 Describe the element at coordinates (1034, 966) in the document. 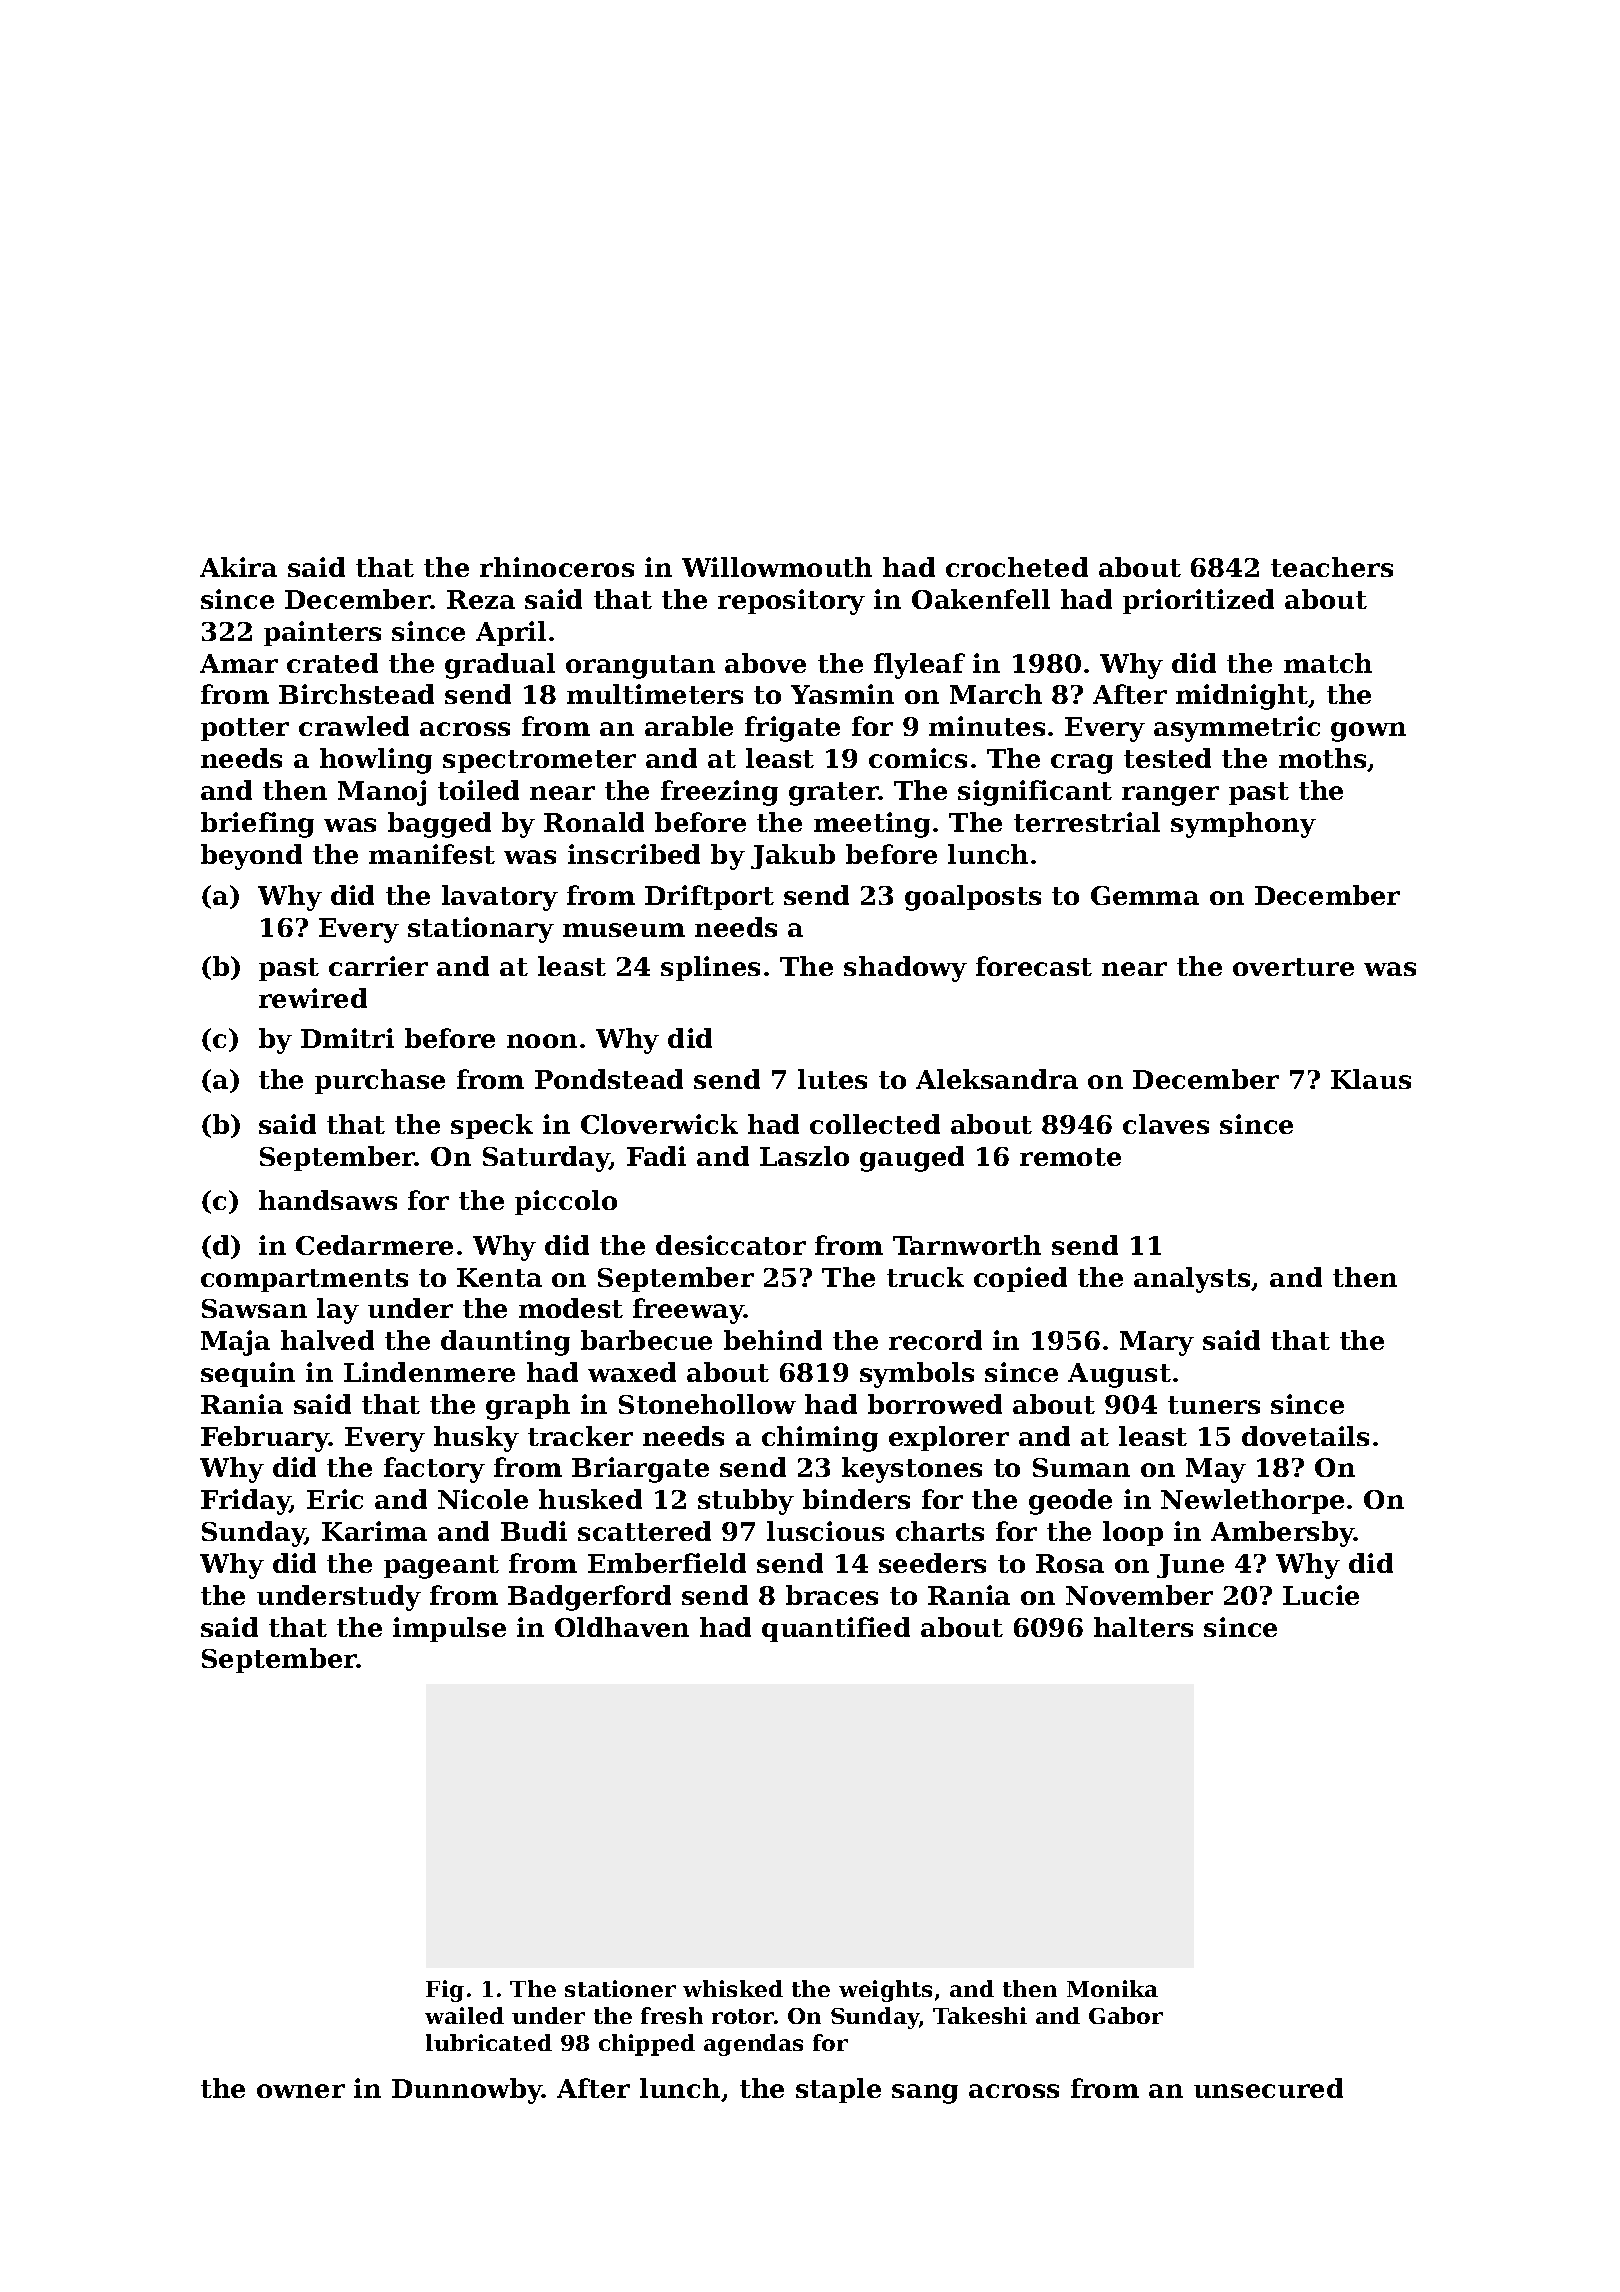

I see `forecast` at that location.
